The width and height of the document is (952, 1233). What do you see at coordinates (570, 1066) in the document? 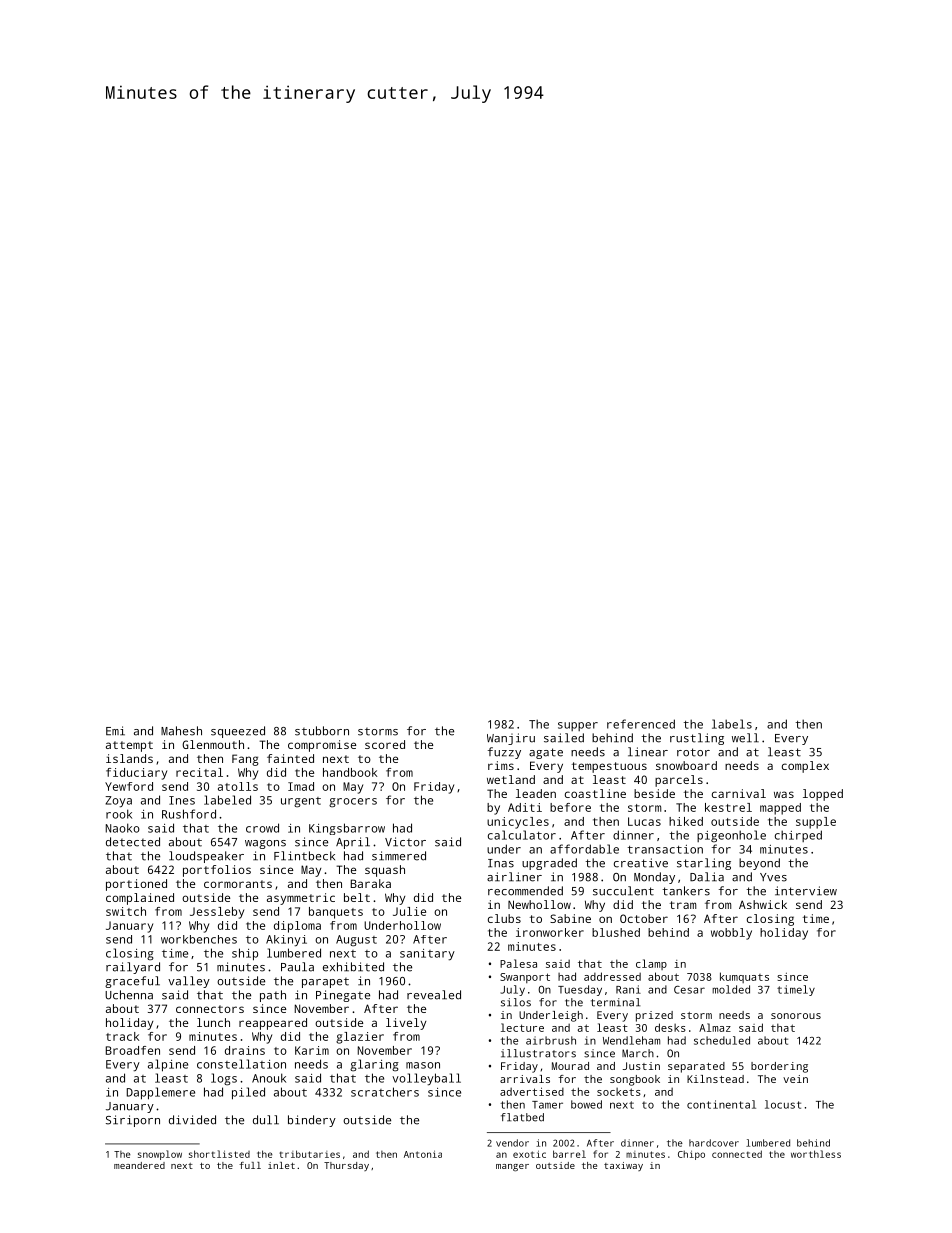
I see `Mourad` at bounding box center [570, 1066].
